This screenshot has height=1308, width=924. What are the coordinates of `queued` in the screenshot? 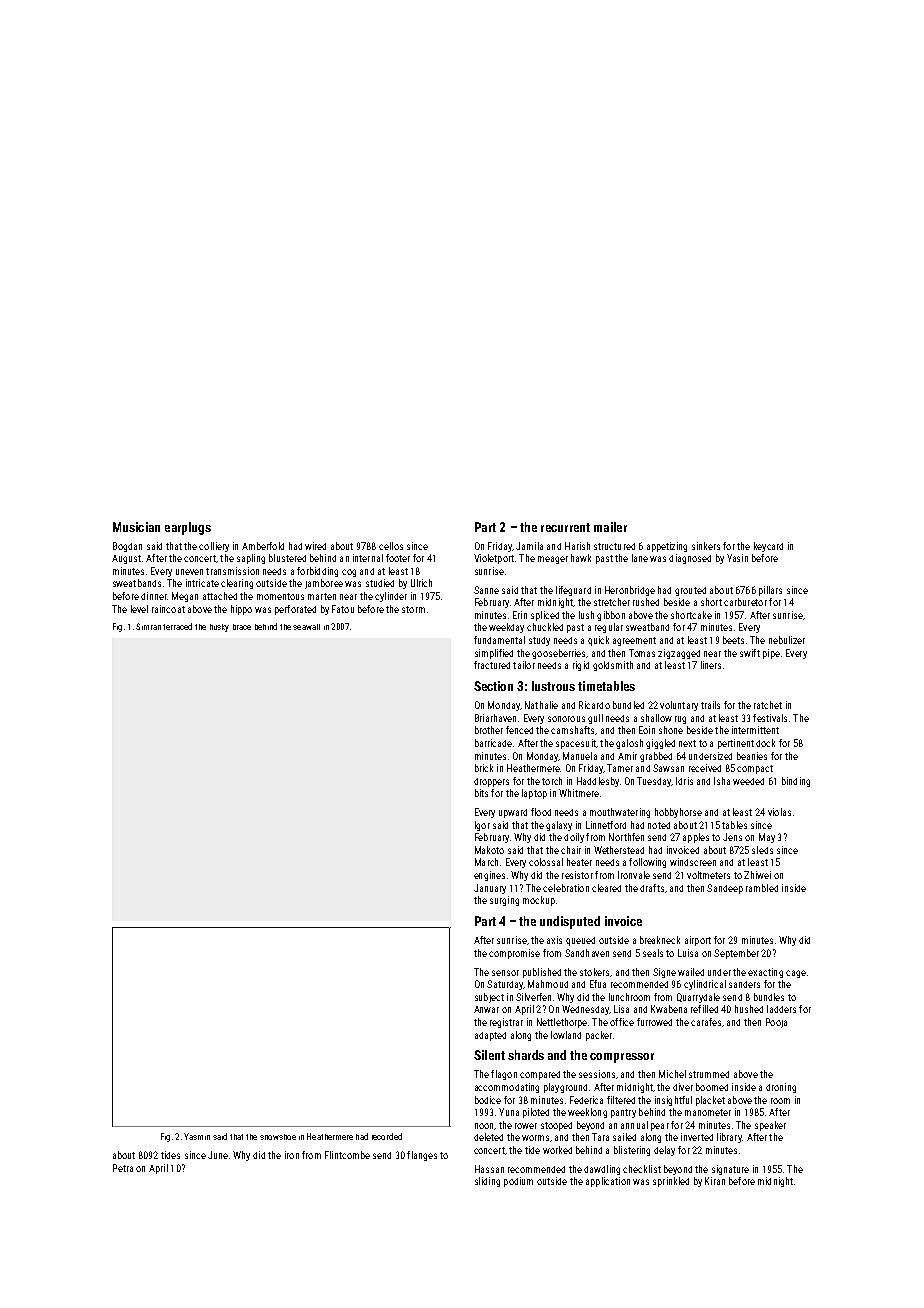 It's located at (580, 941).
